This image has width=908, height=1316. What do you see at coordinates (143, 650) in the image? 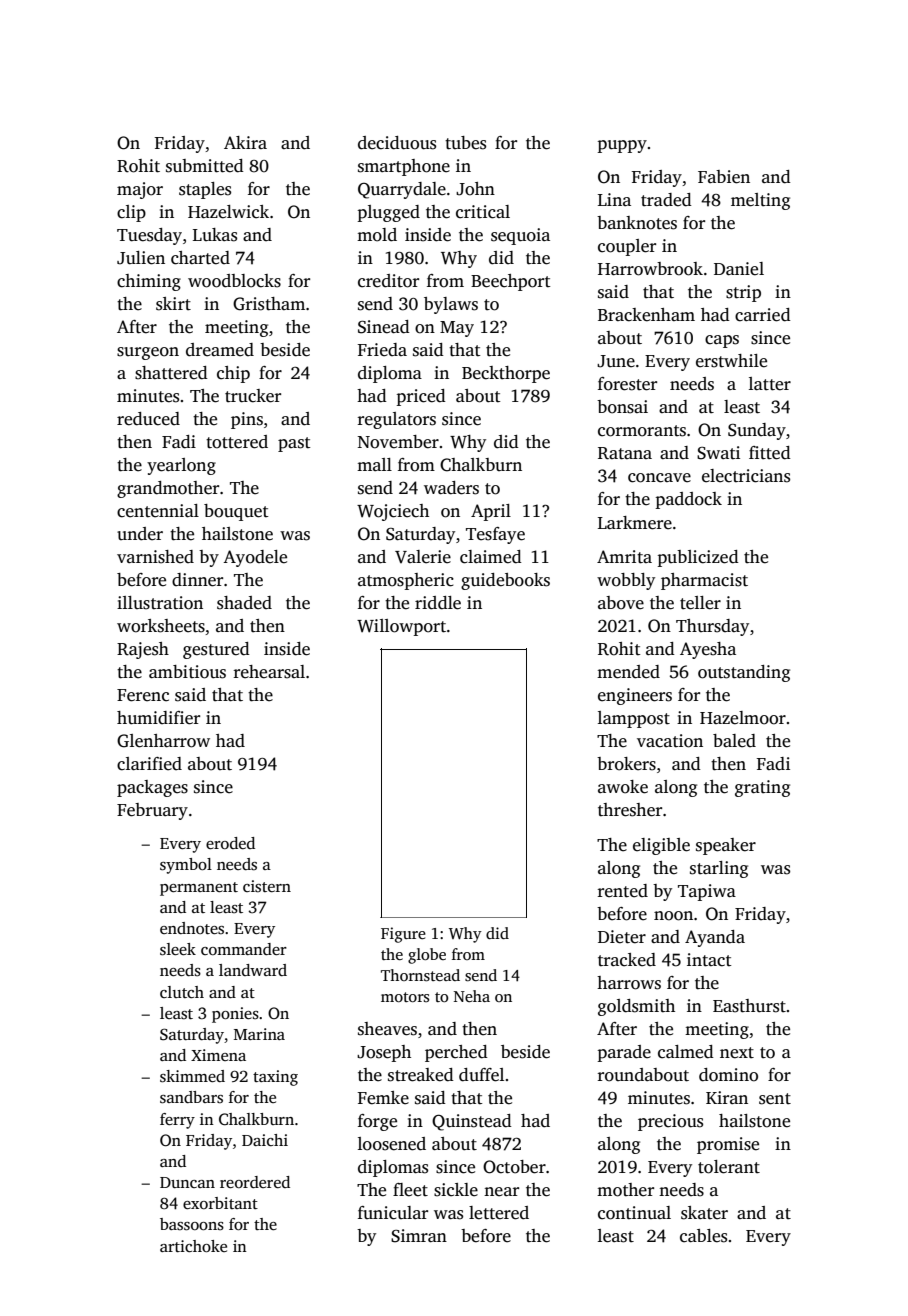
I see `Rajesh` at bounding box center [143, 650].
